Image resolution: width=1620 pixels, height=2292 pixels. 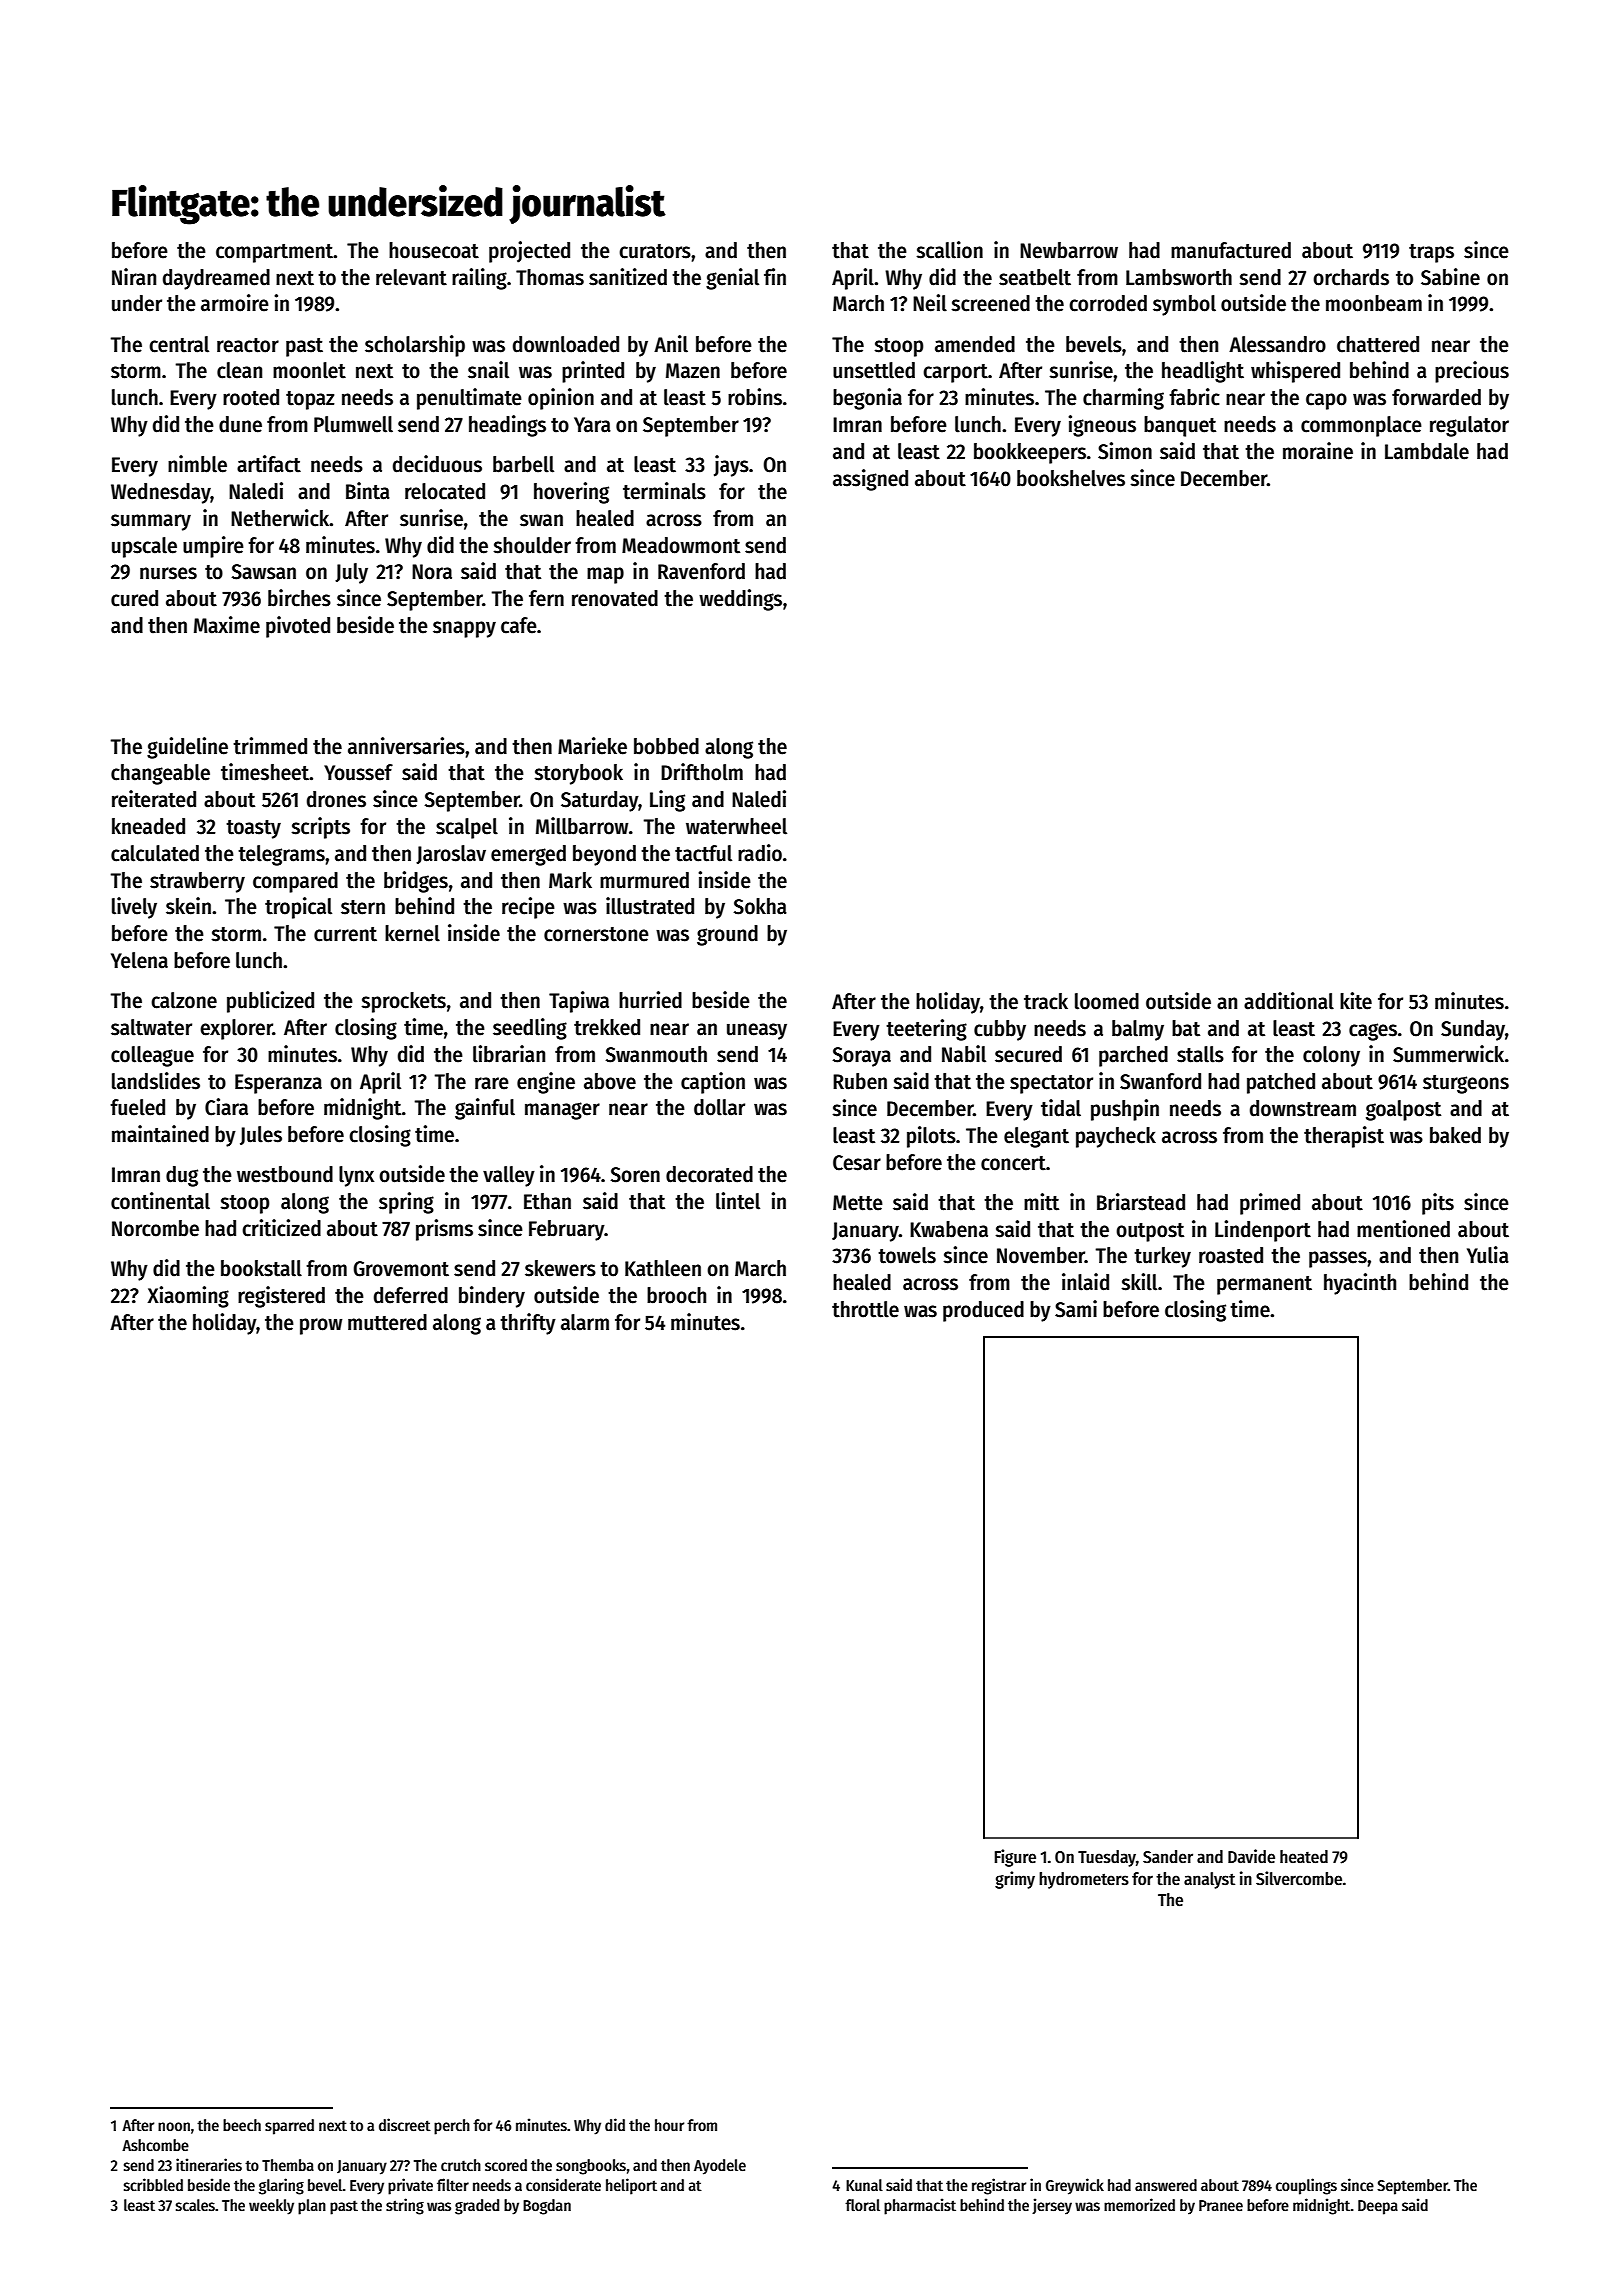 What do you see at coordinates (1378, 2207) in the page?
I see `Deepa` at bounding box center [1378, 2207].
